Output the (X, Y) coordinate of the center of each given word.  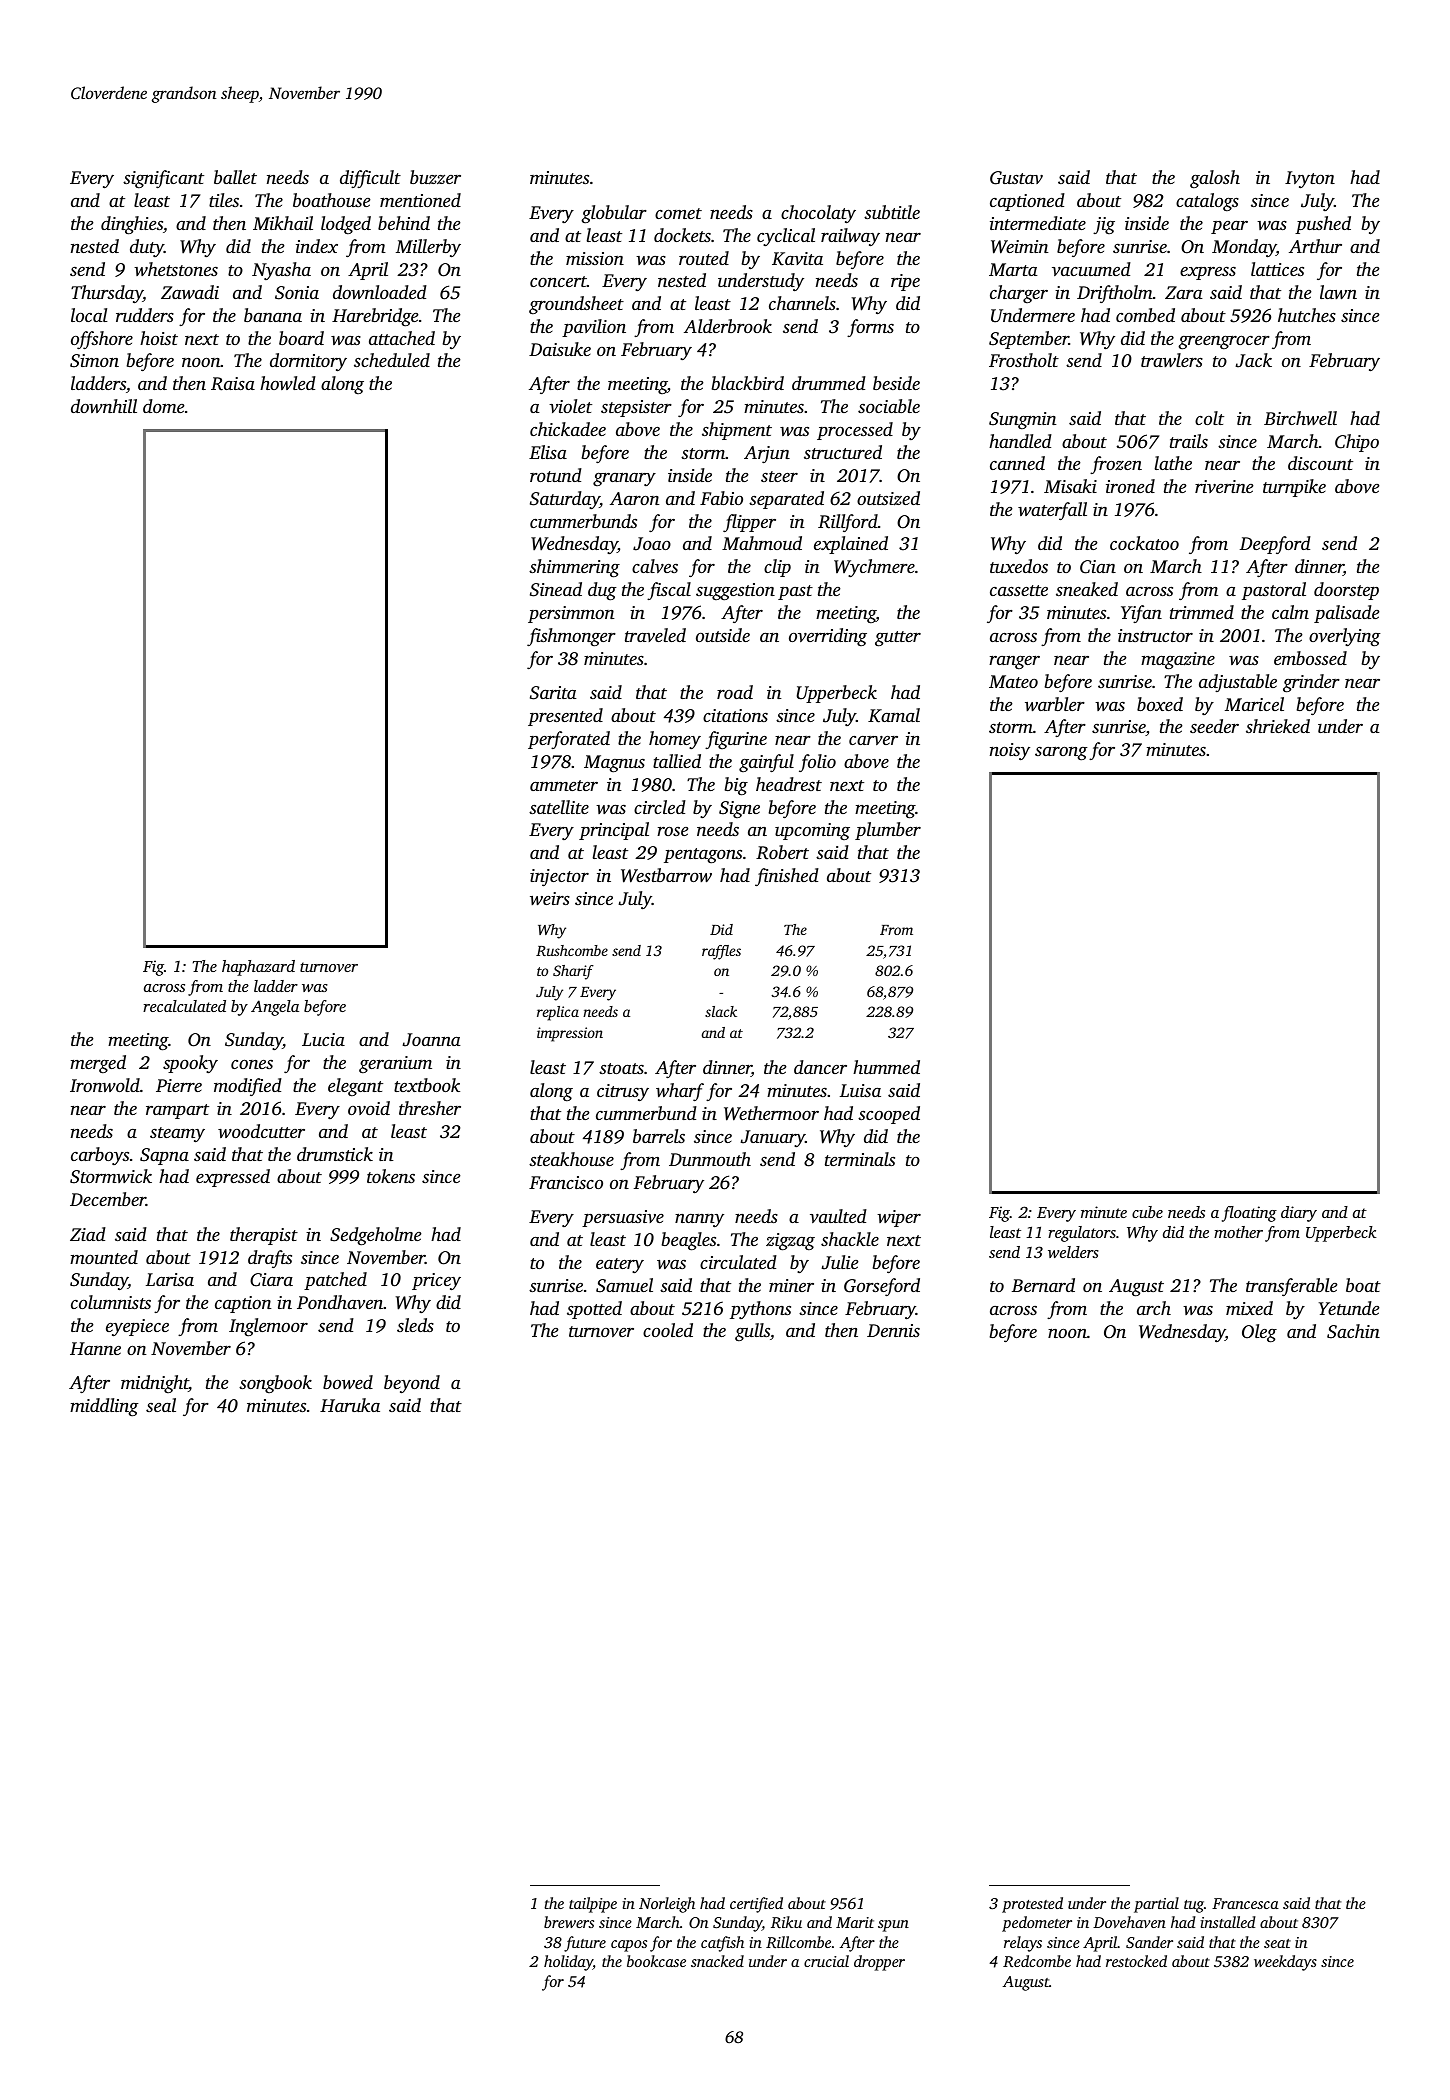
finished (787, 877)
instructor (1155, 635)
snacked (717, 1961)
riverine (1224, 486)
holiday (568, 1963)
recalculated (184, 1006)
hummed (886, 1067)
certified (756, 1905)
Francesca (1245, 1903)
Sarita (553, 693)
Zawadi (190, 292)
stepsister (636, 408)
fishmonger (571, 637)
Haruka (350, 1405)
